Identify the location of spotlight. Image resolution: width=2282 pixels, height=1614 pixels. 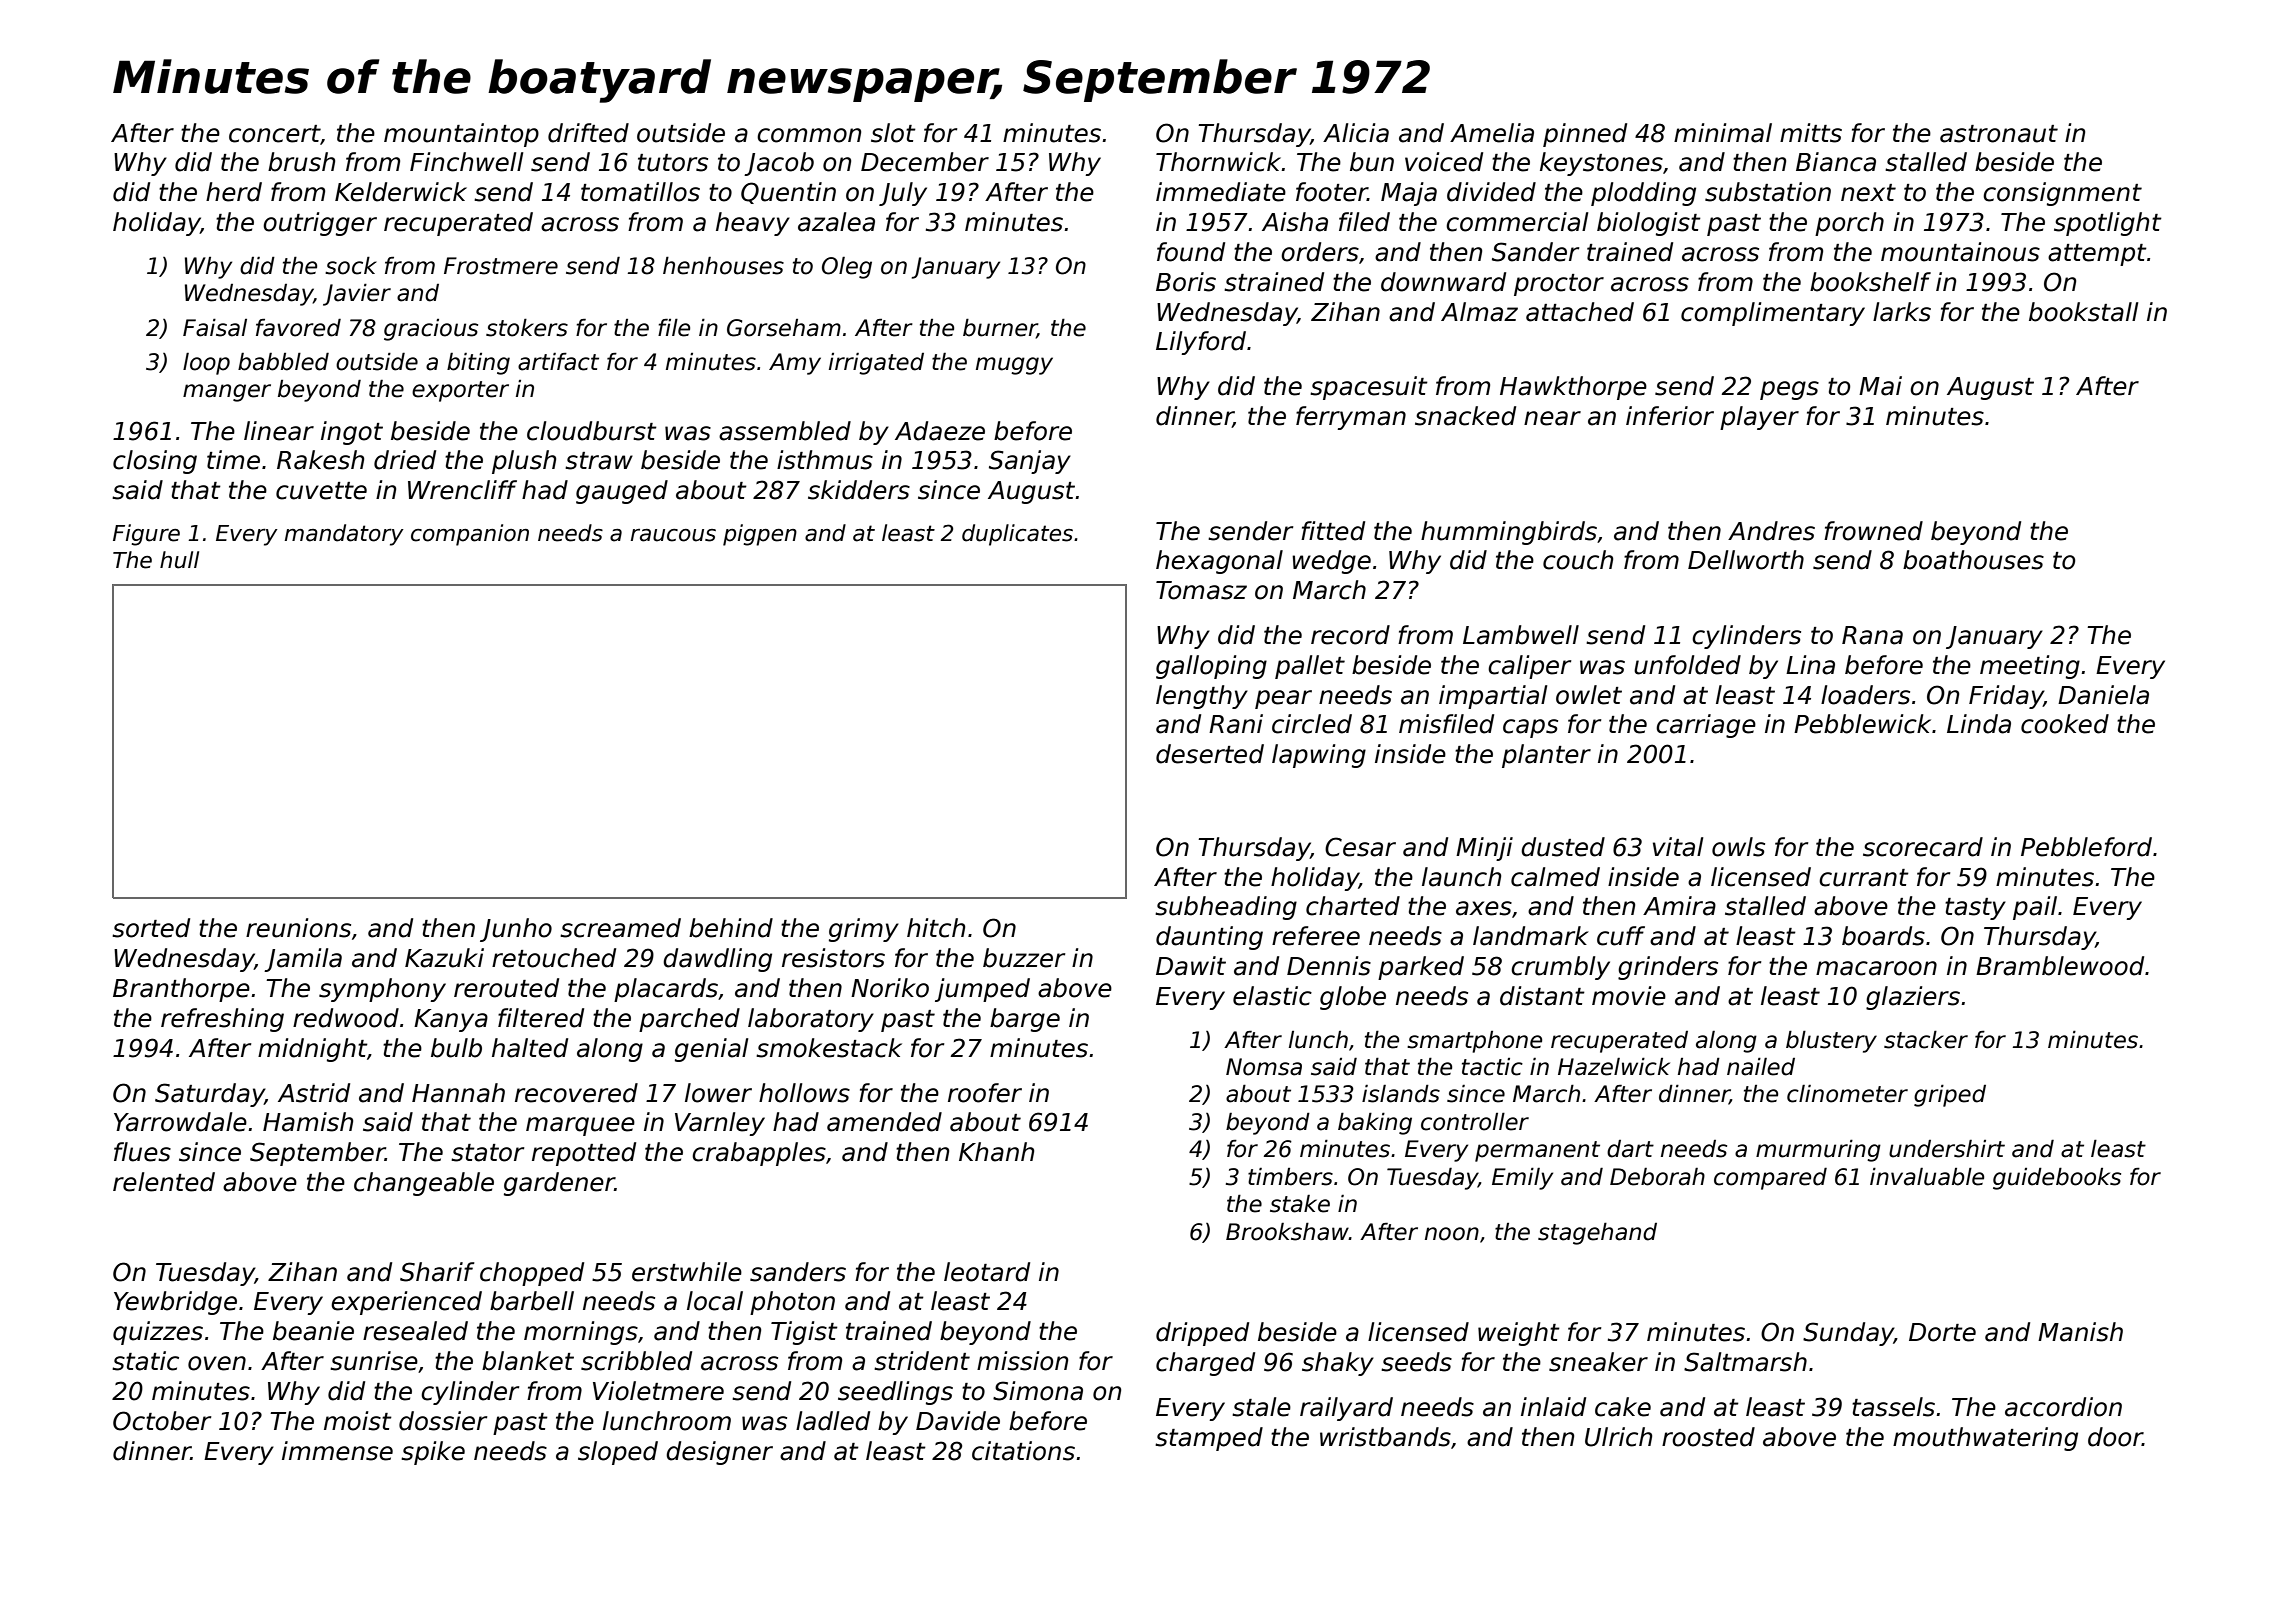
(2108, 224).
